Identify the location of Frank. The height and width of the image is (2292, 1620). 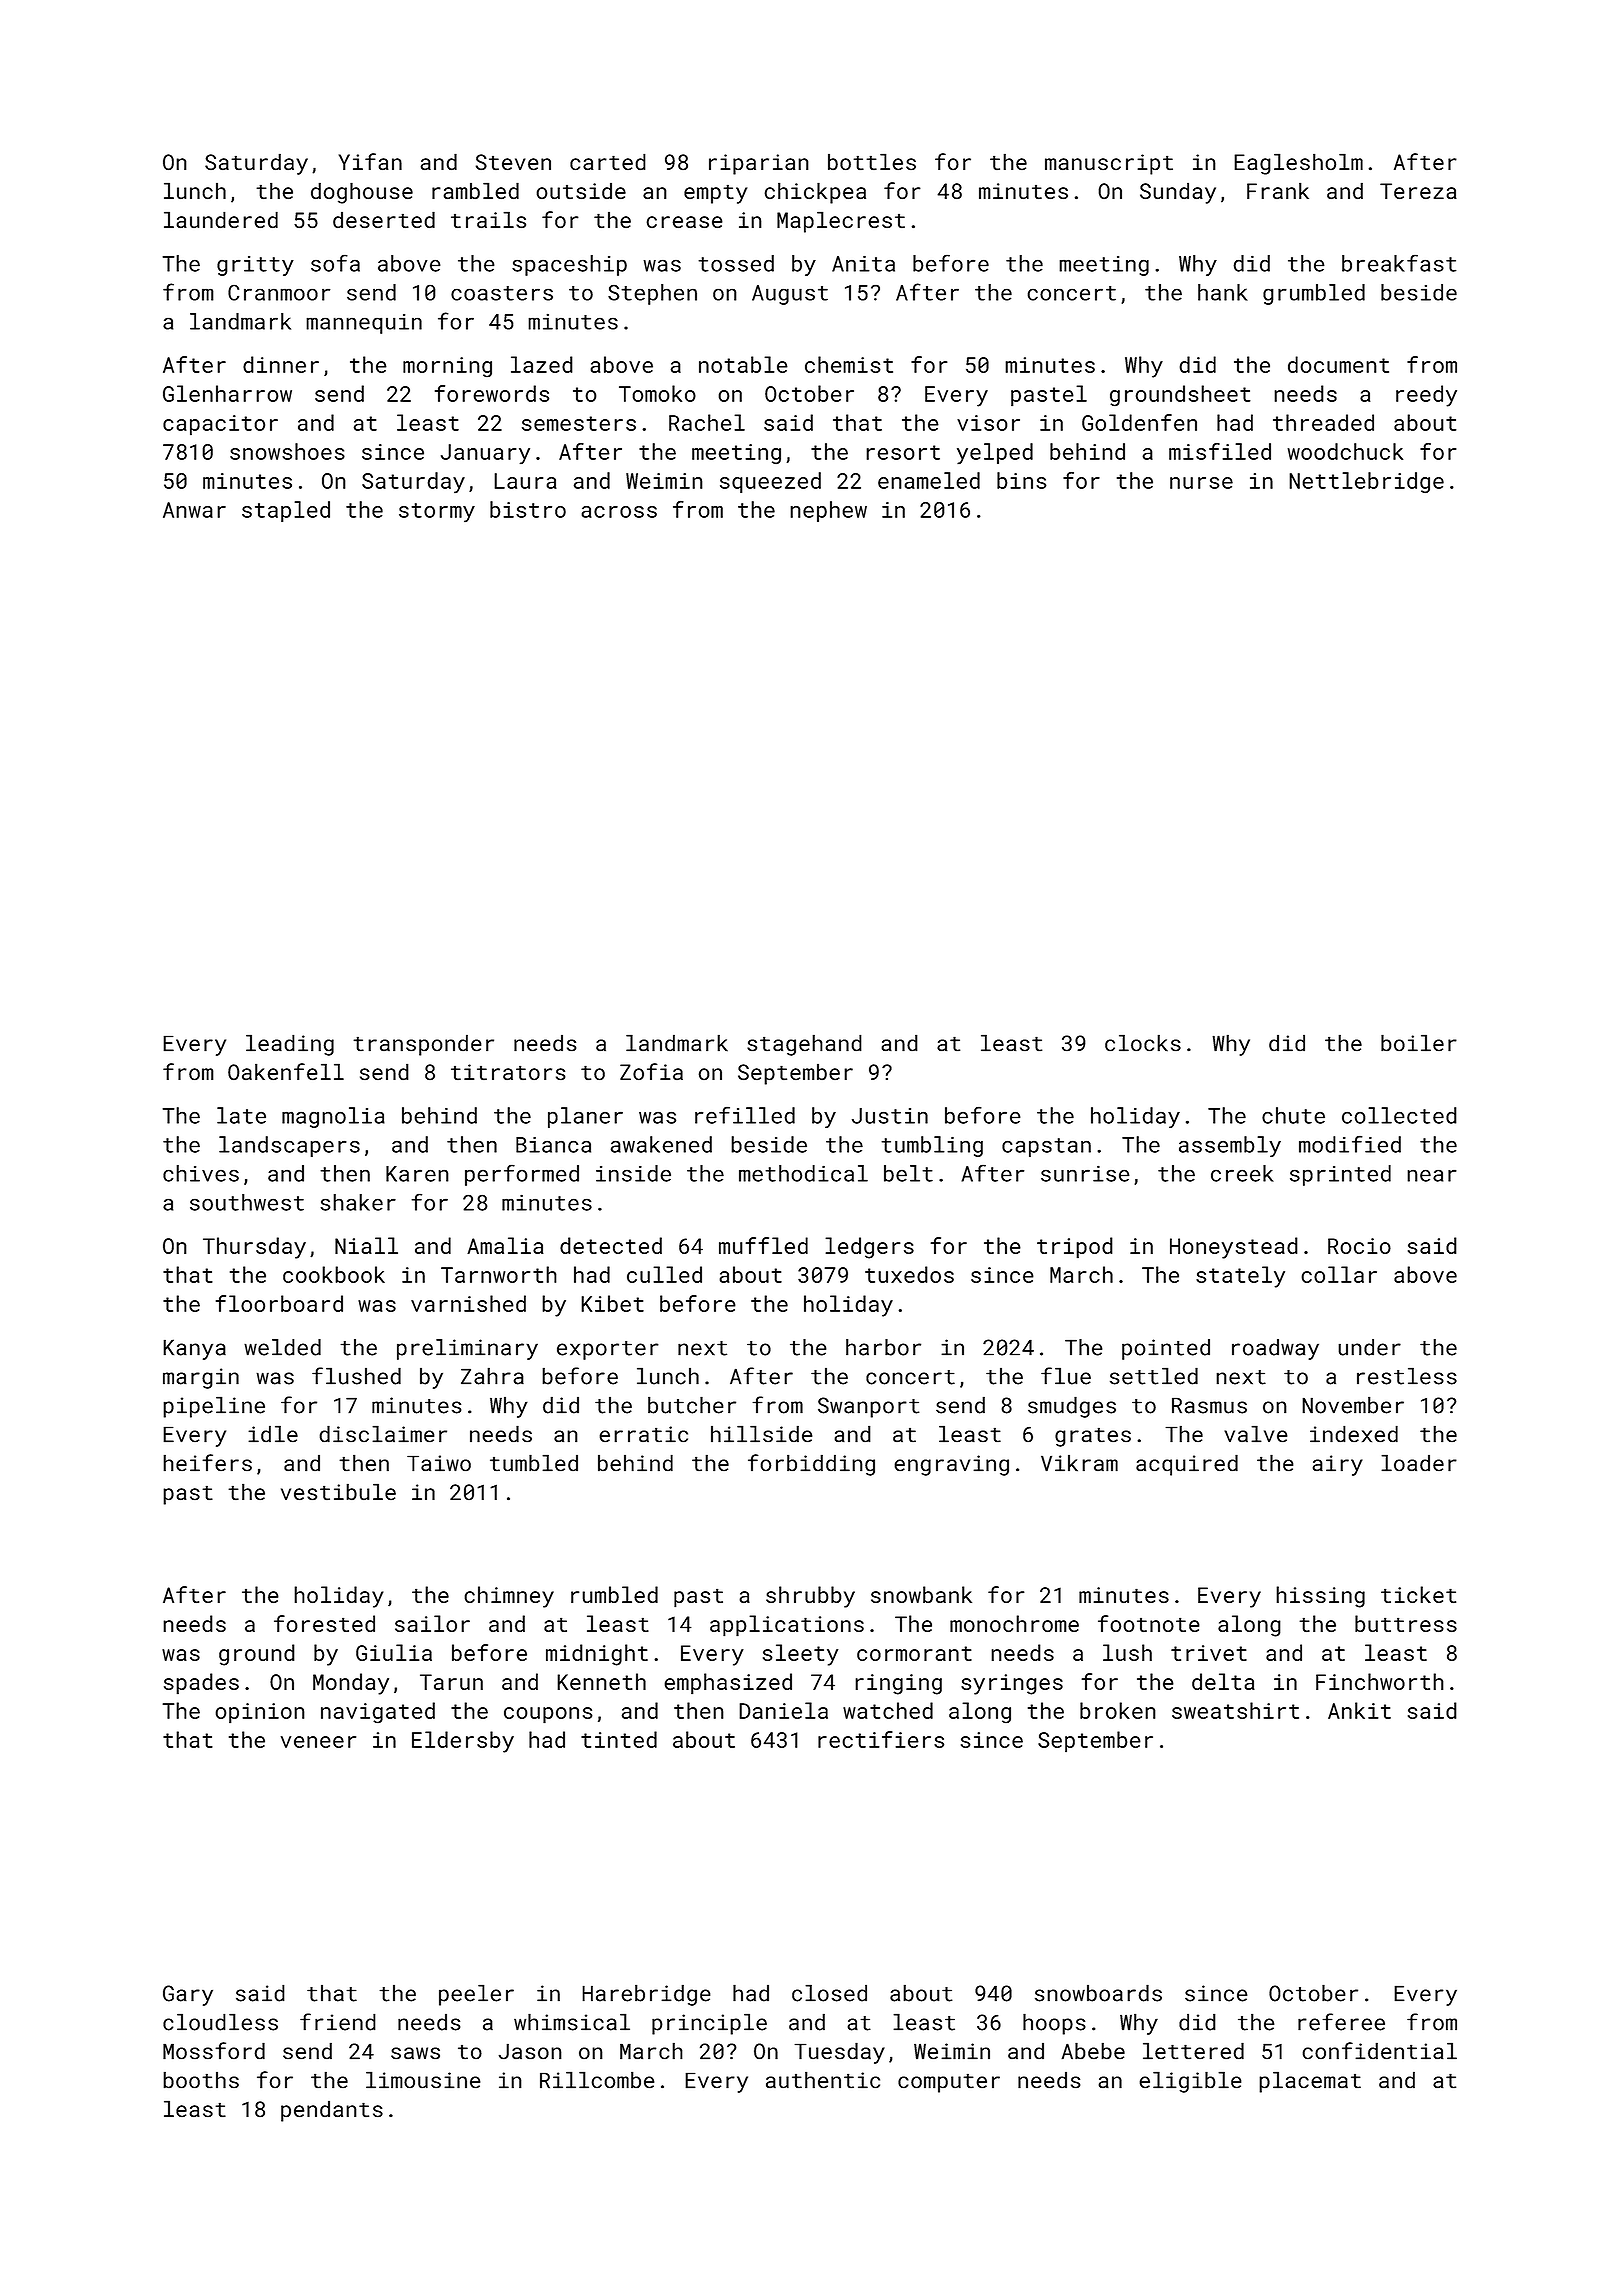
(1278, 190).
